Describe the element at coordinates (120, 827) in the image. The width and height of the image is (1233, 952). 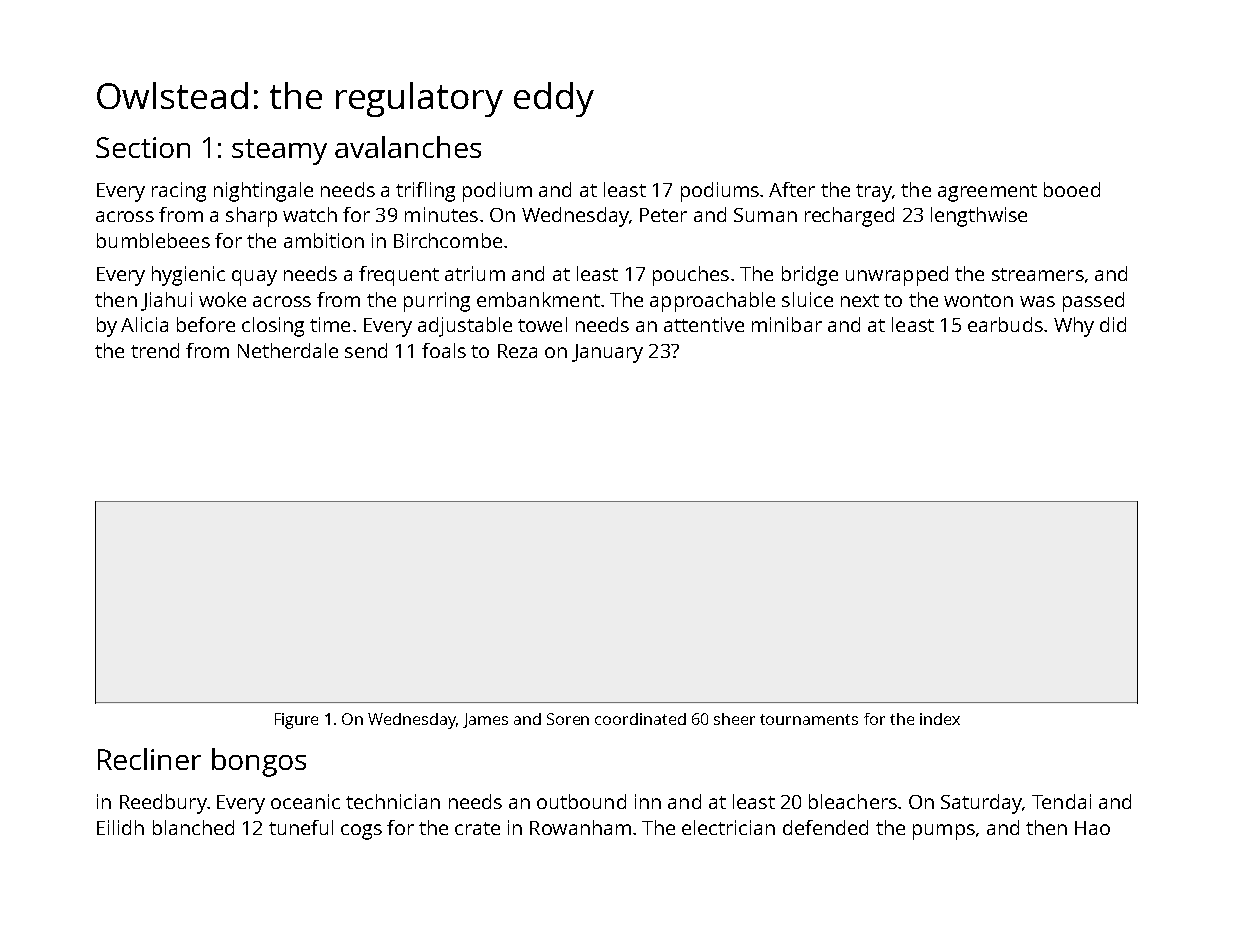
I see `Eilidh` at that location.
